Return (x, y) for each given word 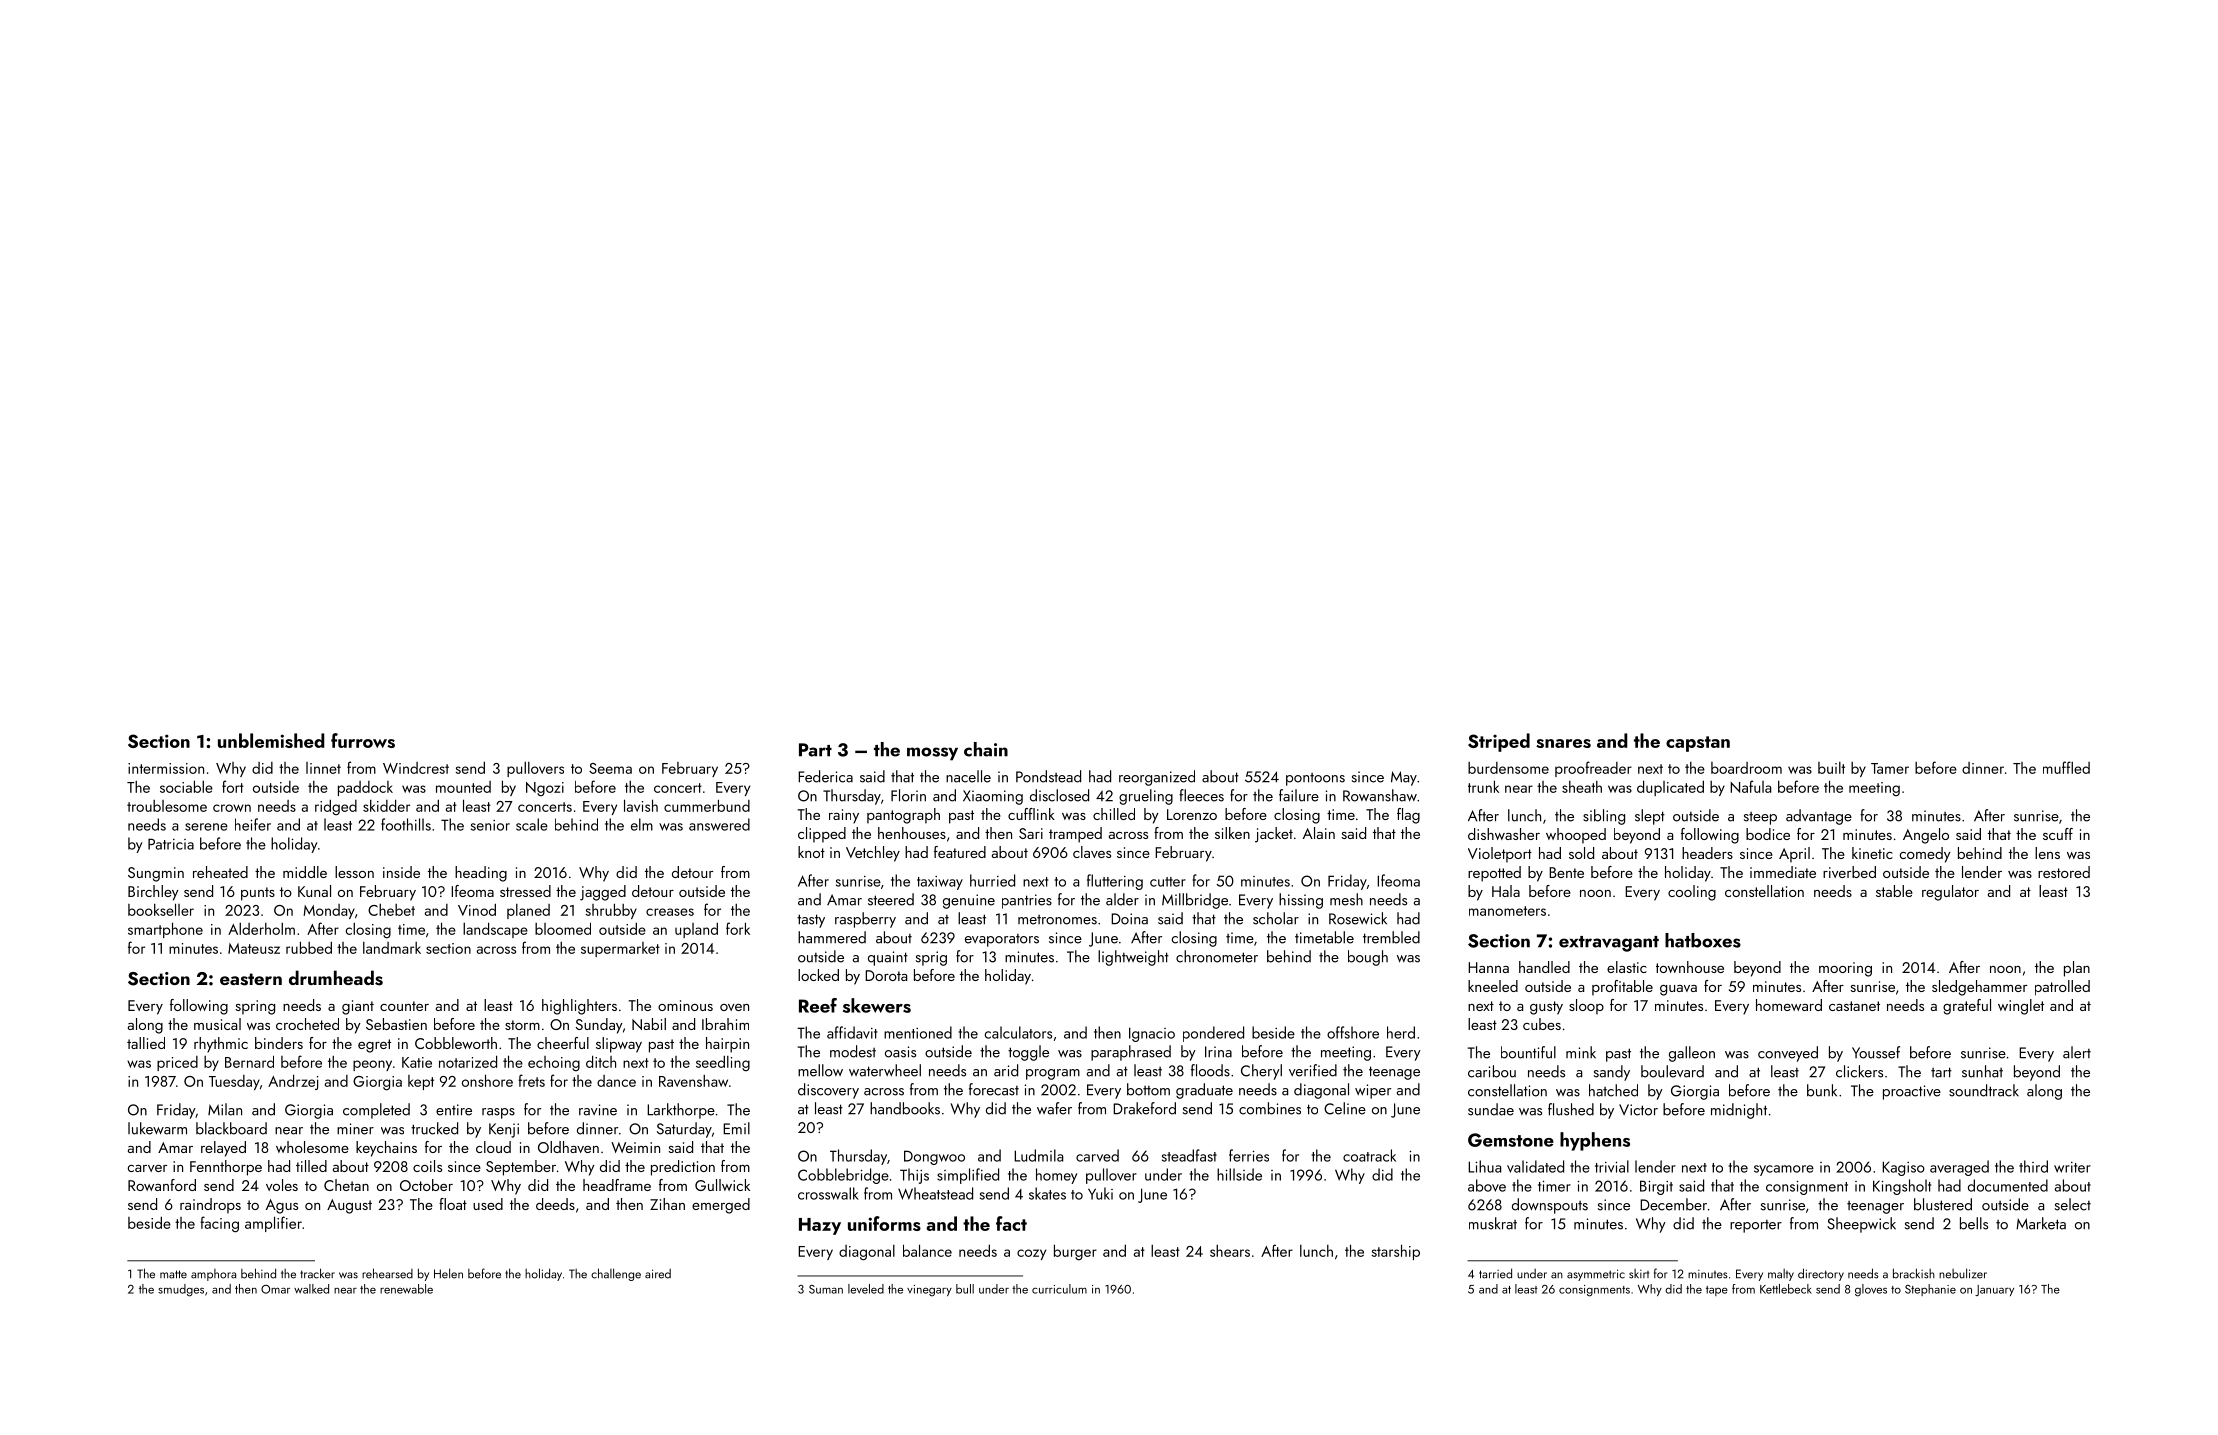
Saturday (684, 1130)
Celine (1345, 1108)
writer (2072, 1167)
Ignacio (1152, 1034)
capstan (1698, 744)
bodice (1768, 834)
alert (2077, 1052)
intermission (166, 768)
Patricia (171, 844)
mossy (932, 754)
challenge (616, 1274)
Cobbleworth (456, 1043)
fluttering (1115, 882)
